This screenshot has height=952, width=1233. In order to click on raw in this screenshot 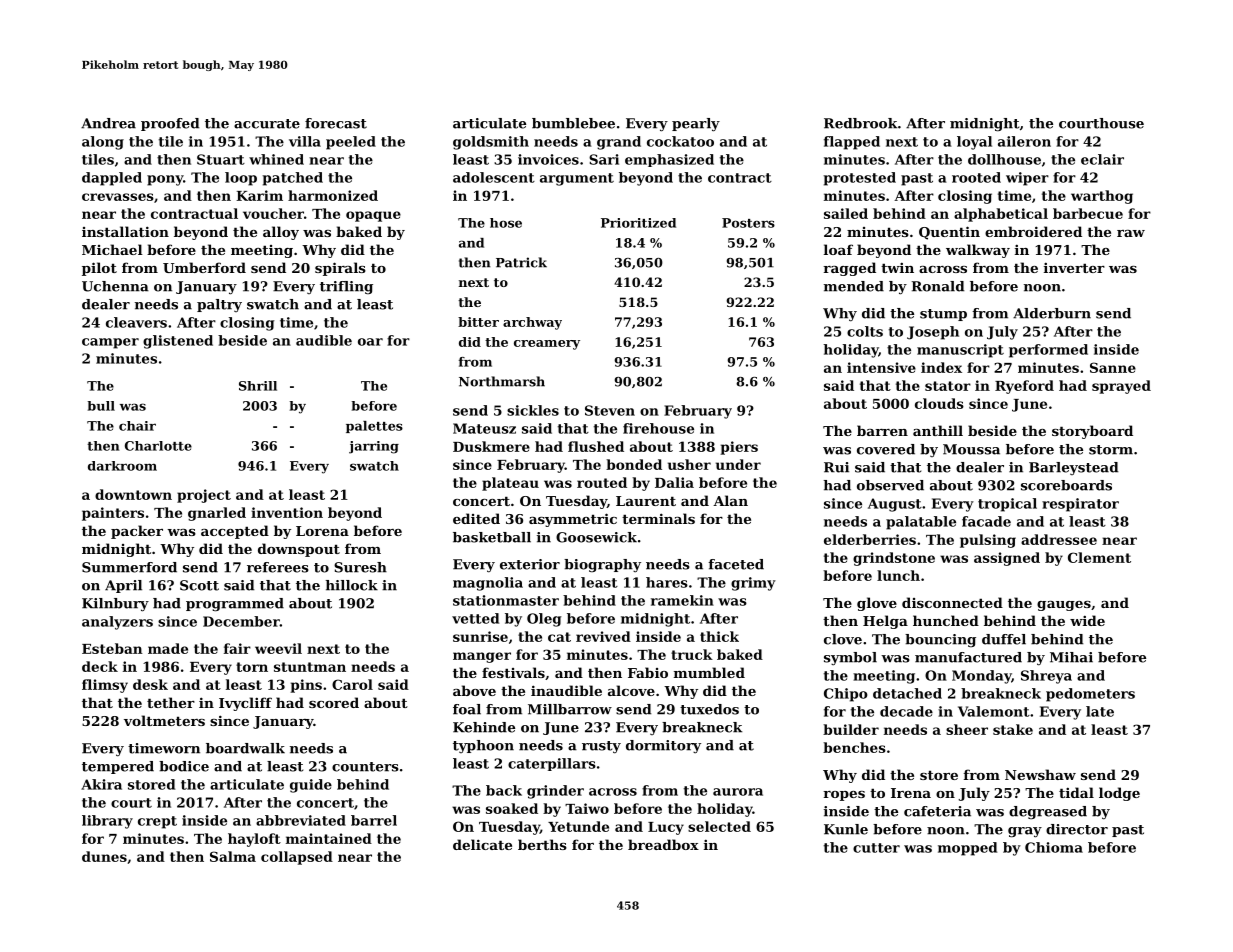, I will do `click(1131, 233)`.
